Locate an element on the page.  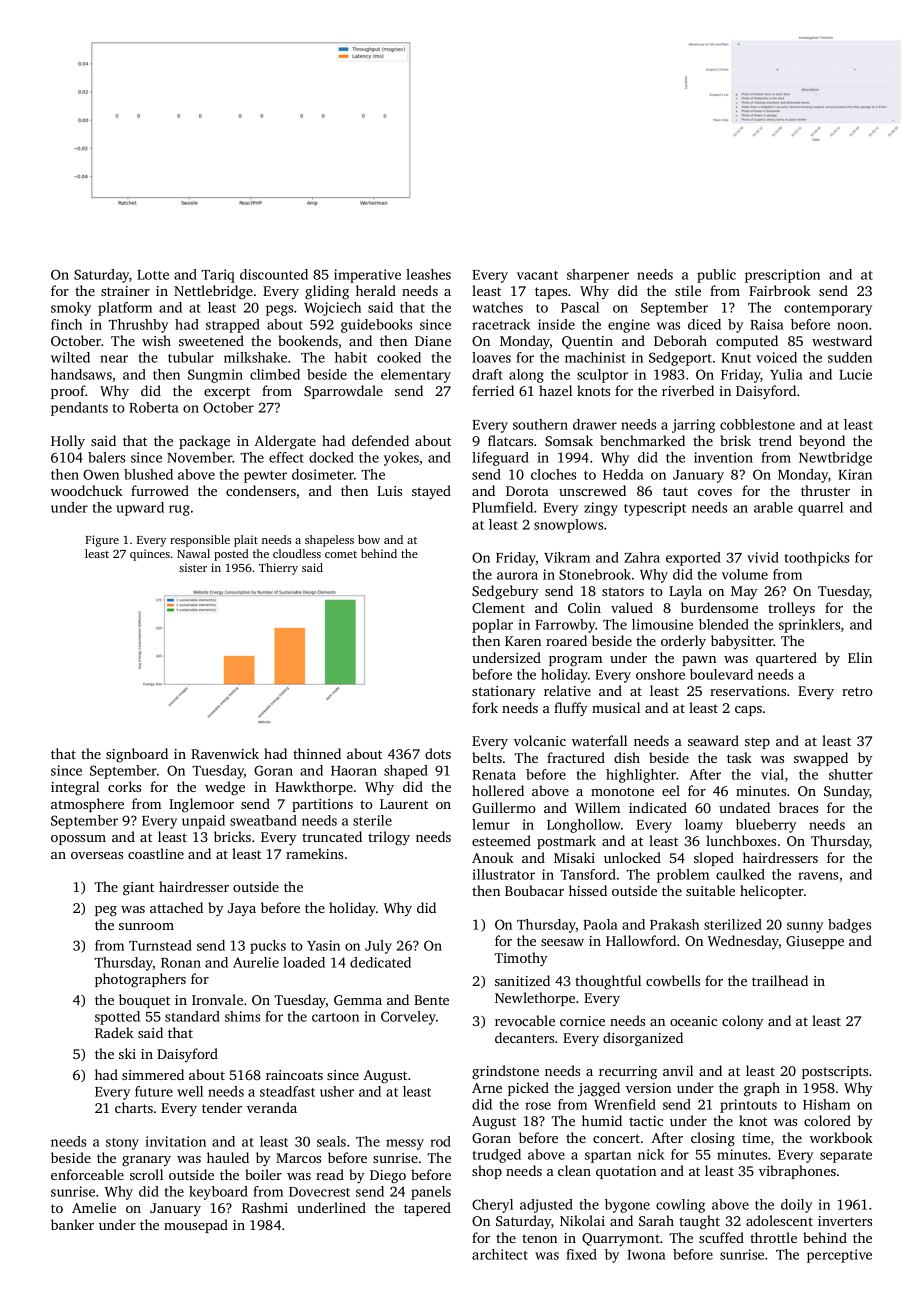
swapped is located at coordinates (821, 759).
